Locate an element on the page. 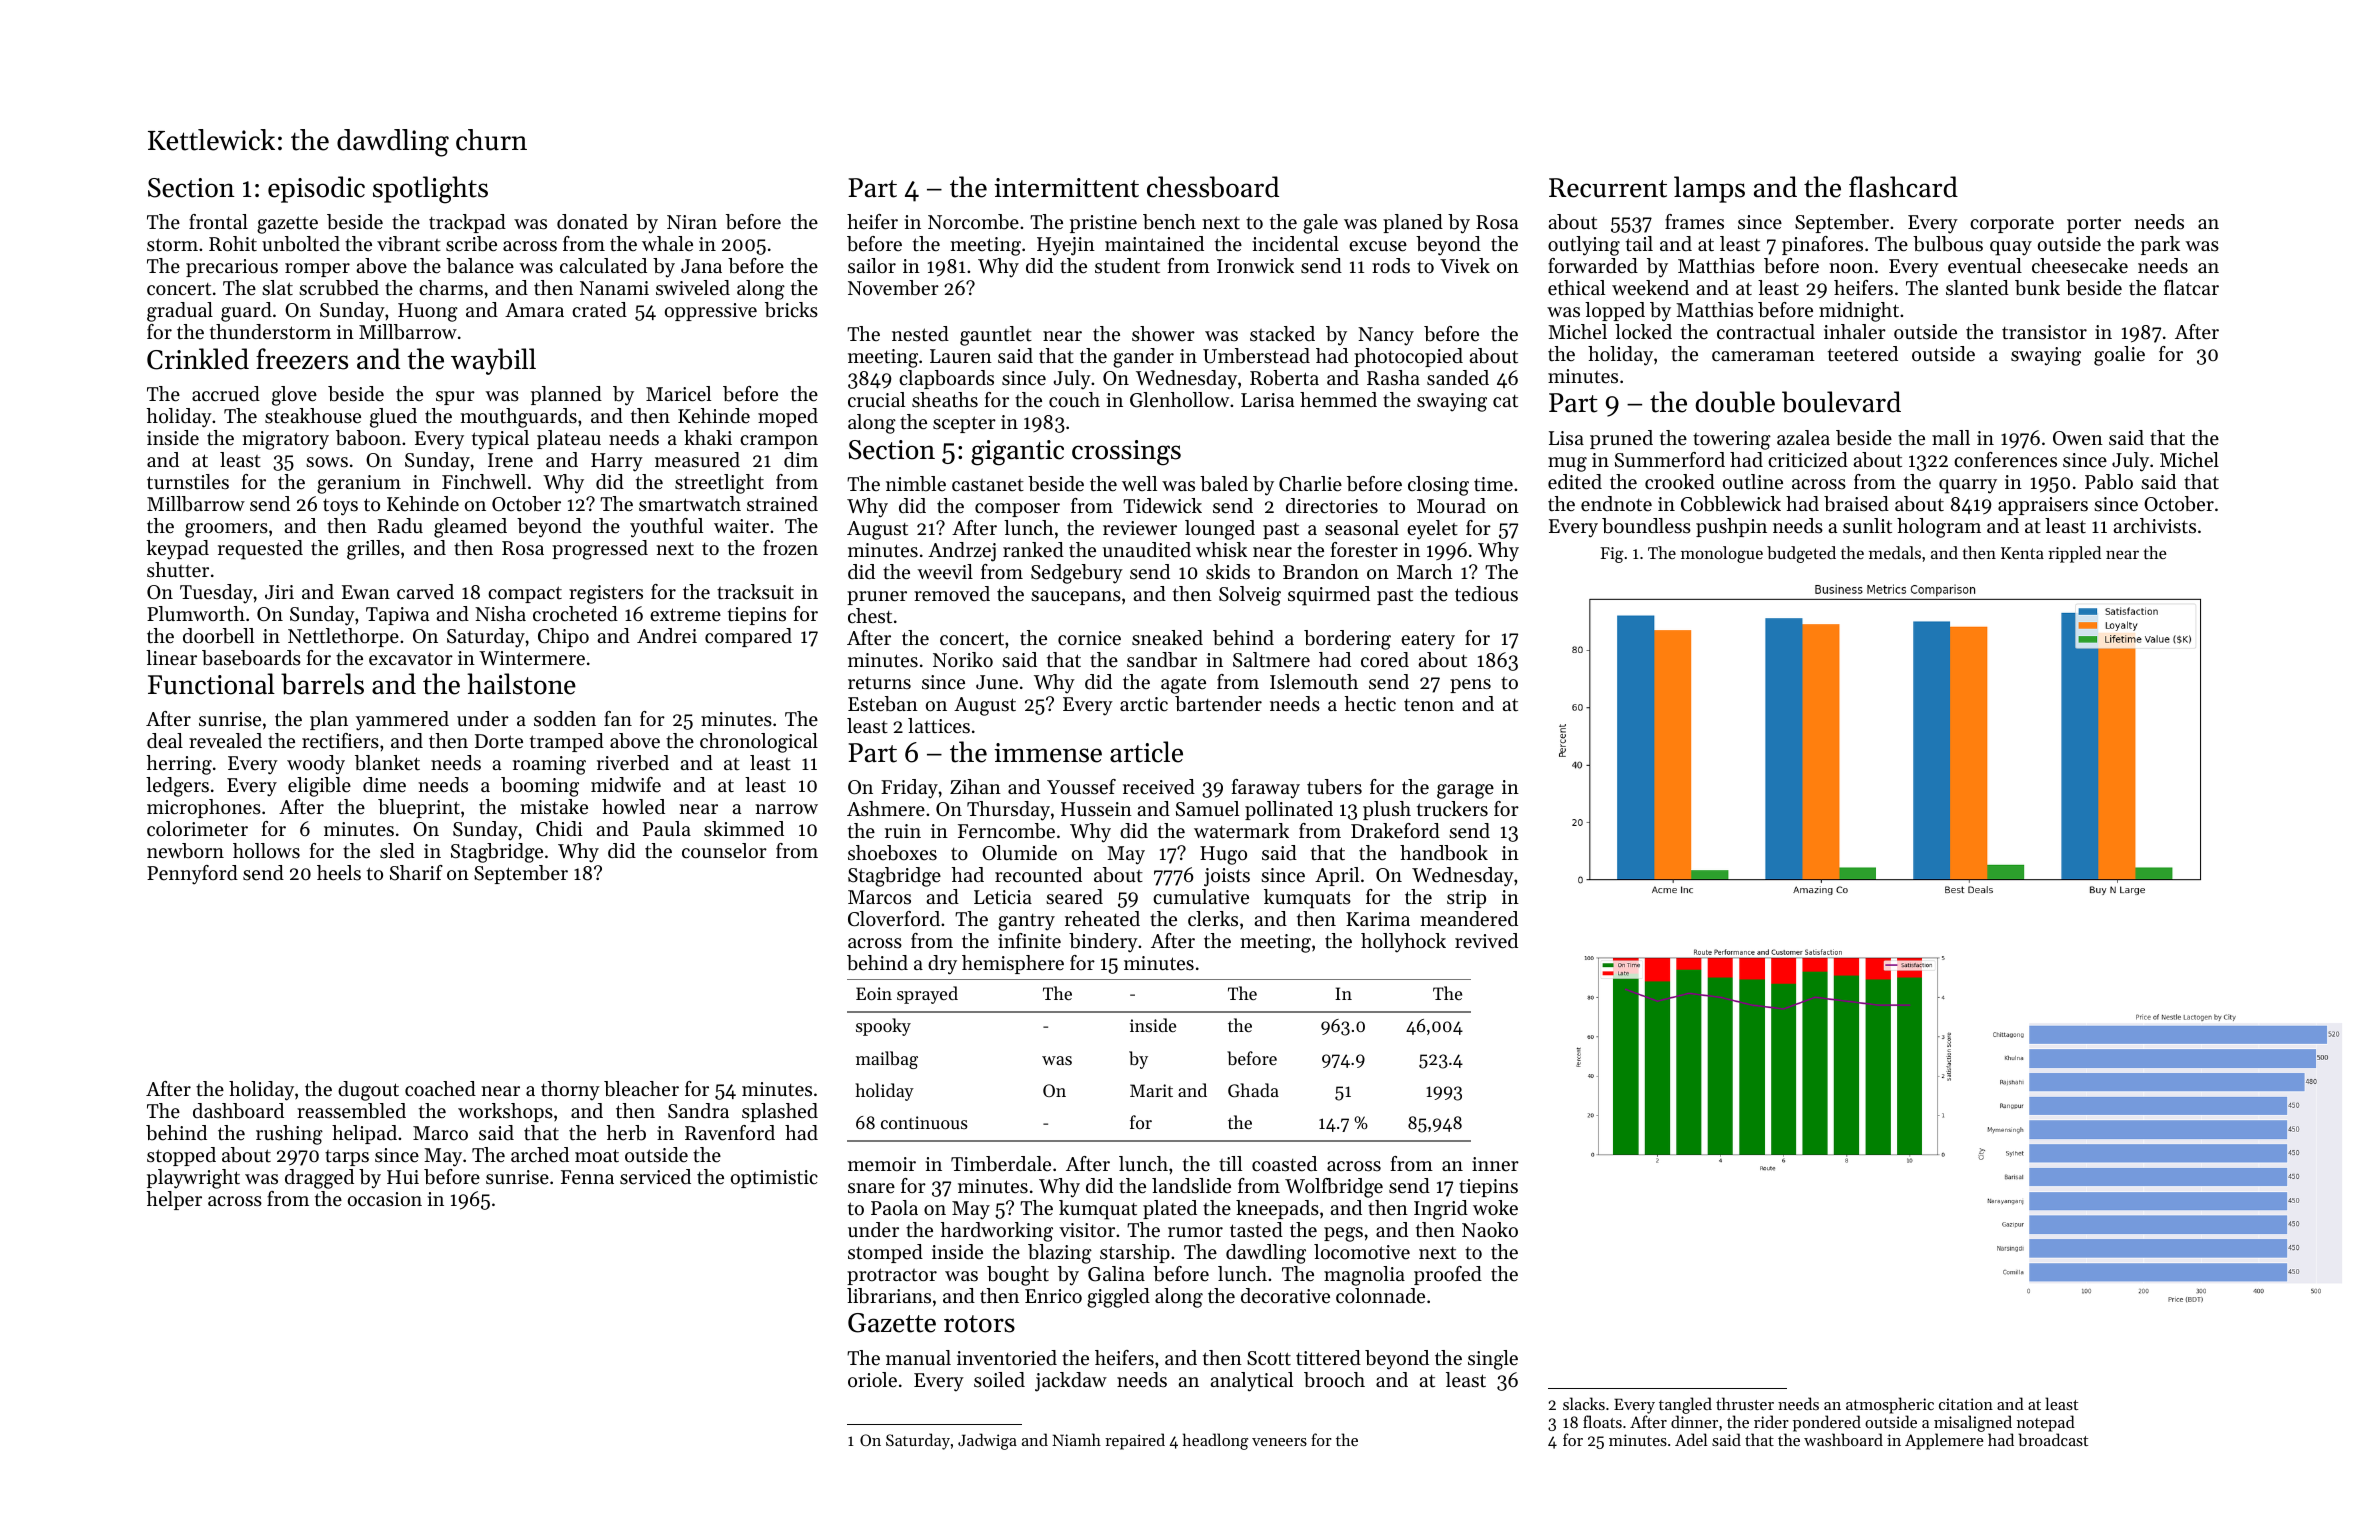 The image size is (2366, 1531). scrubbed is located at coordinates (339, 288).
